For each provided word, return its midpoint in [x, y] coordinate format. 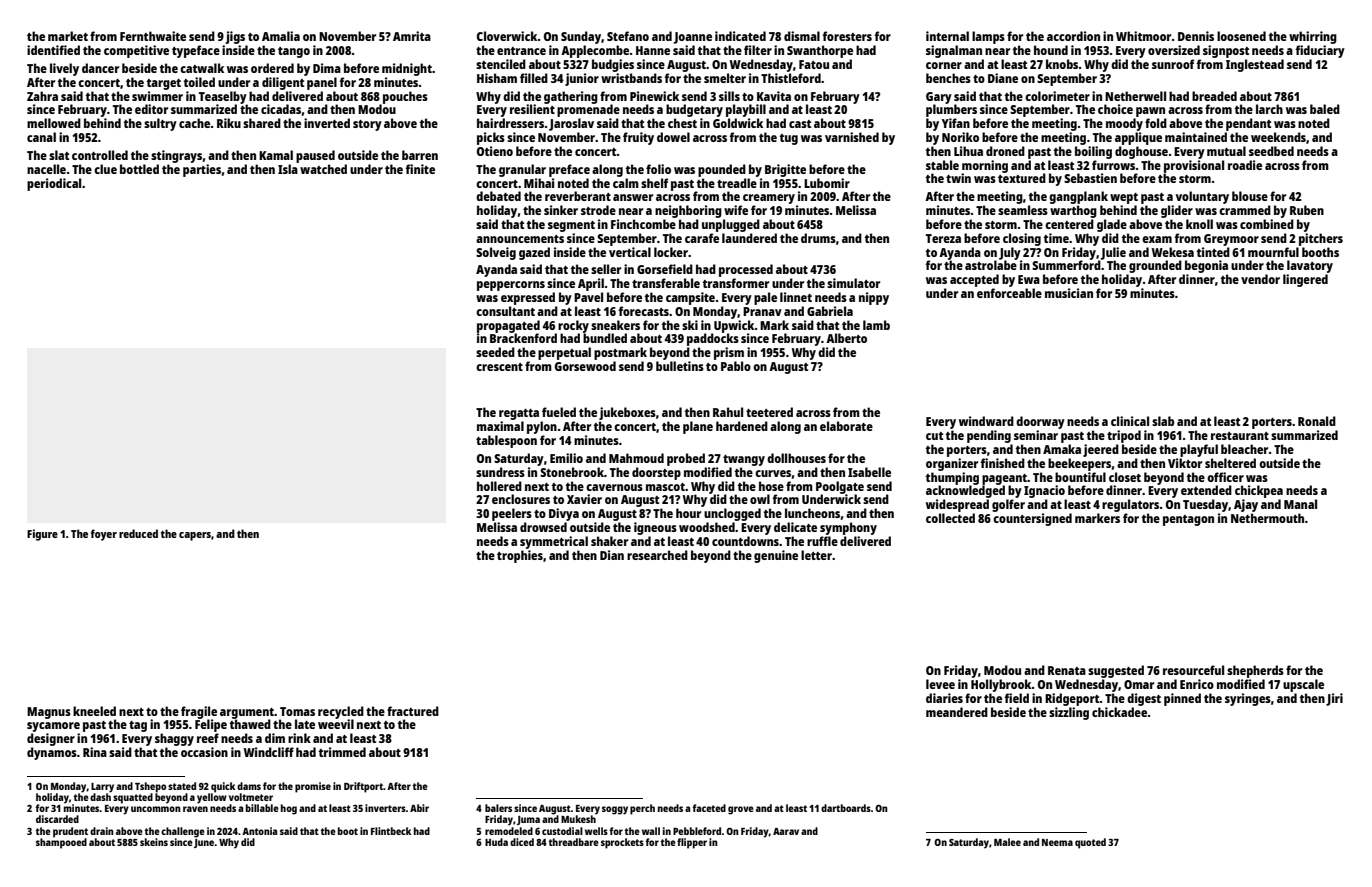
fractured [413, 711]
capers [195, 536]
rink [299, 738]
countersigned [1032, 519]
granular [522, 170]
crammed [1245, 210]
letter [816, 555]
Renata [1067, 670]
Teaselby [223, 97]
